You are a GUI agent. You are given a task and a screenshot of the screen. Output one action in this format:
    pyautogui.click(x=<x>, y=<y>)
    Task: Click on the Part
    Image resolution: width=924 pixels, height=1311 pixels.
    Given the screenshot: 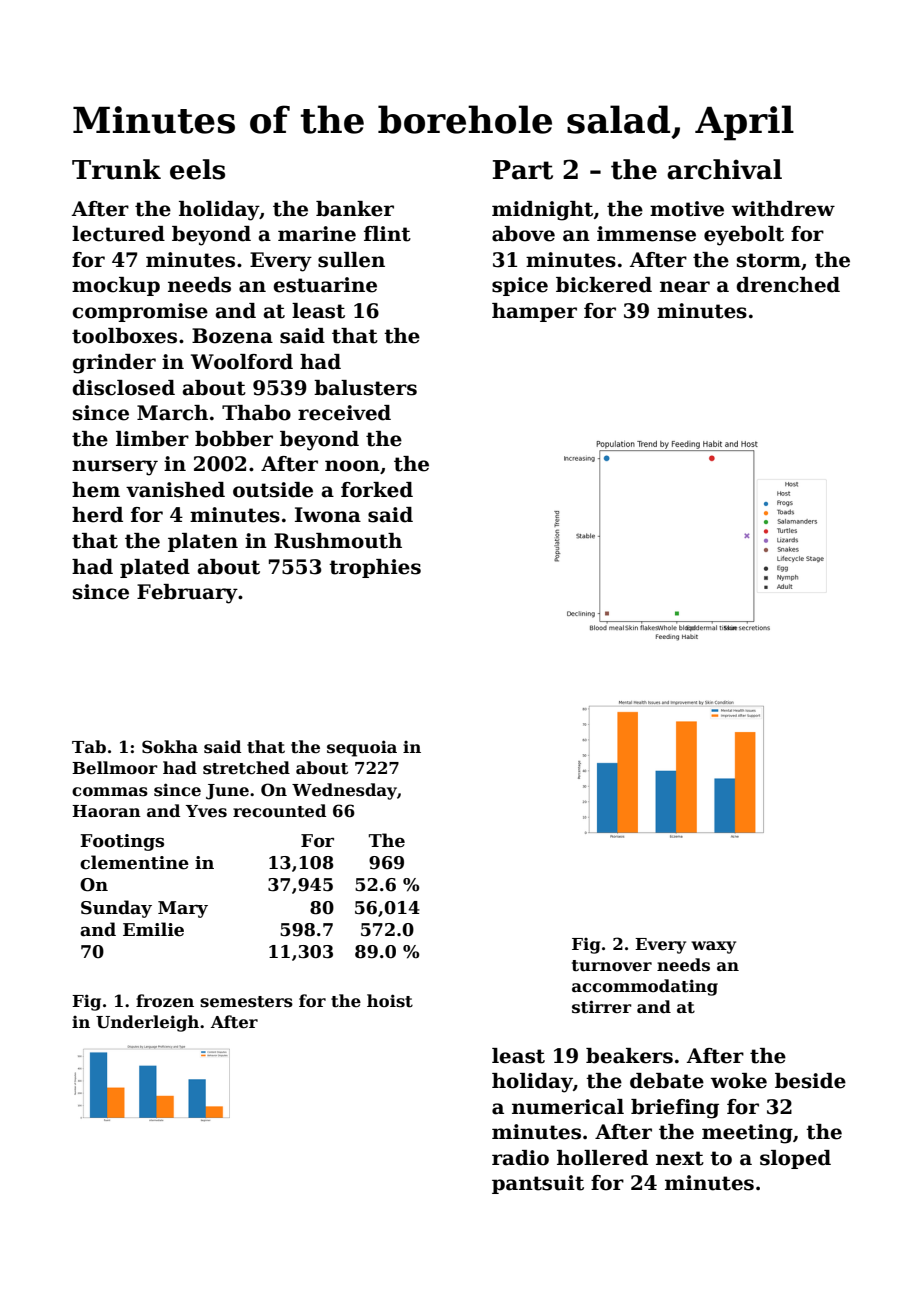 What is the action you would take?
    pyautogui.click(x=523, y=170)
